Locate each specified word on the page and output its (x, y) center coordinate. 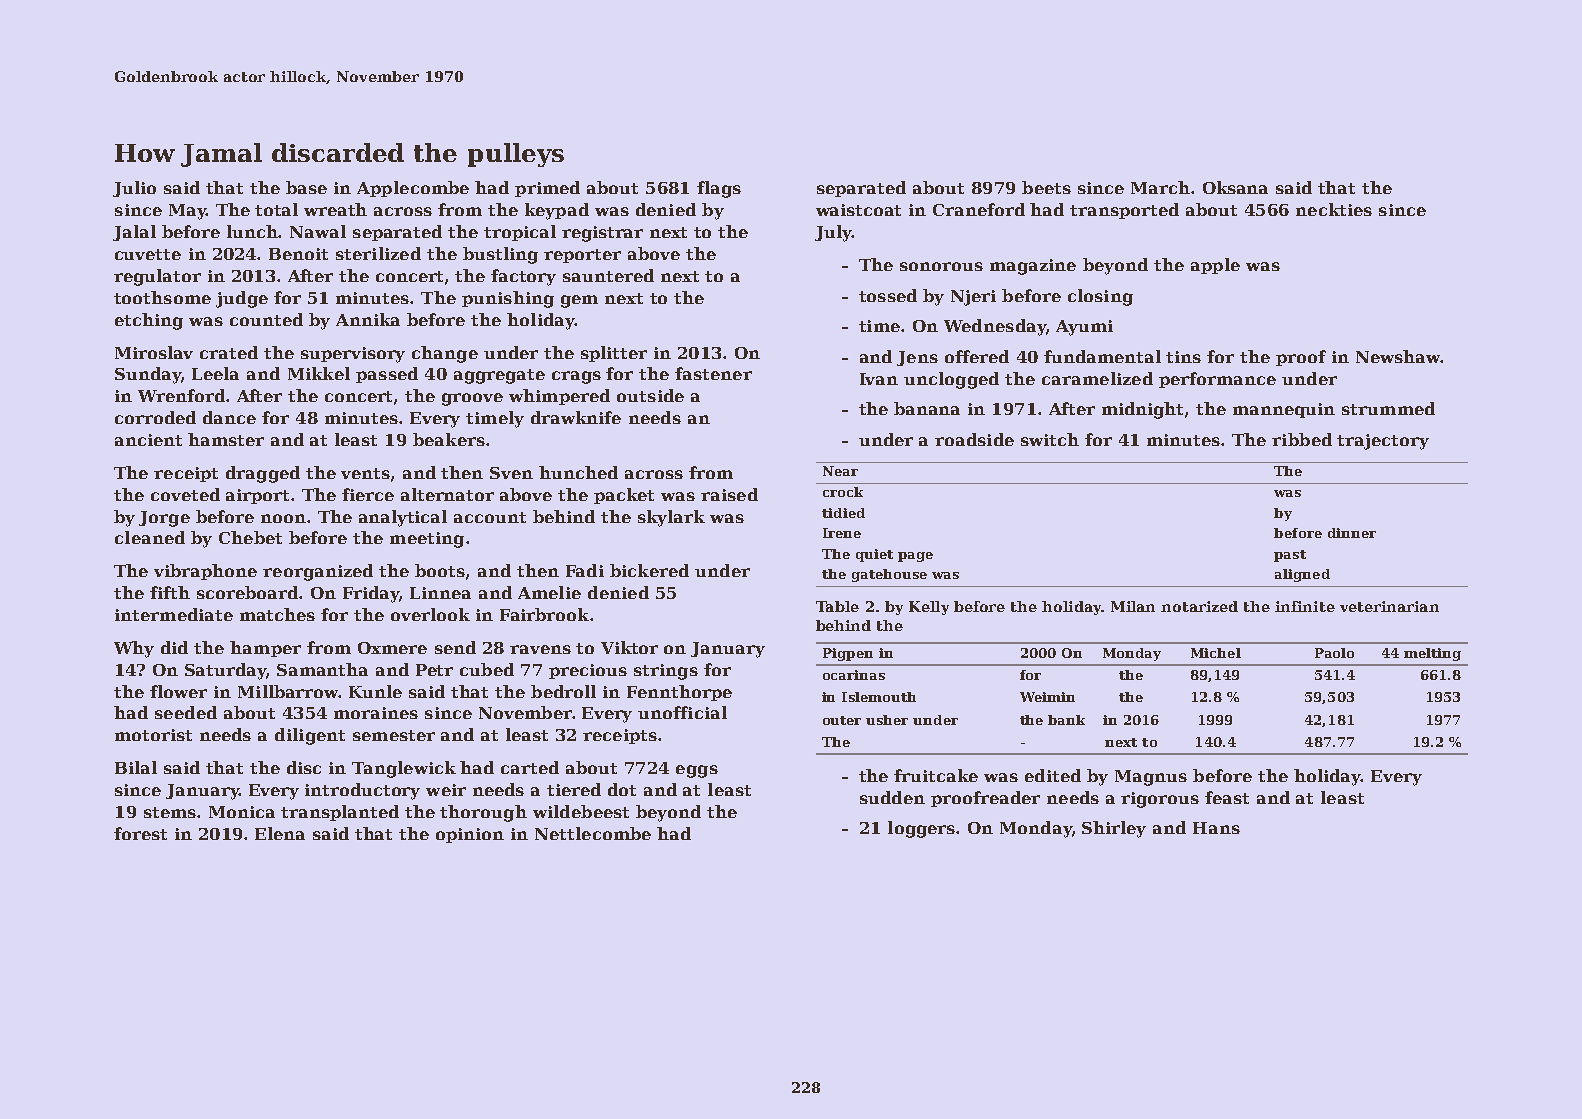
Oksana (1235, 187)
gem (579, 301)
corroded (155, 417)
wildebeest (581, 811)
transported (1124, 211)
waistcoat (858, 210)
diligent (310, 736)
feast (1227, 797)
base (306, 187)
